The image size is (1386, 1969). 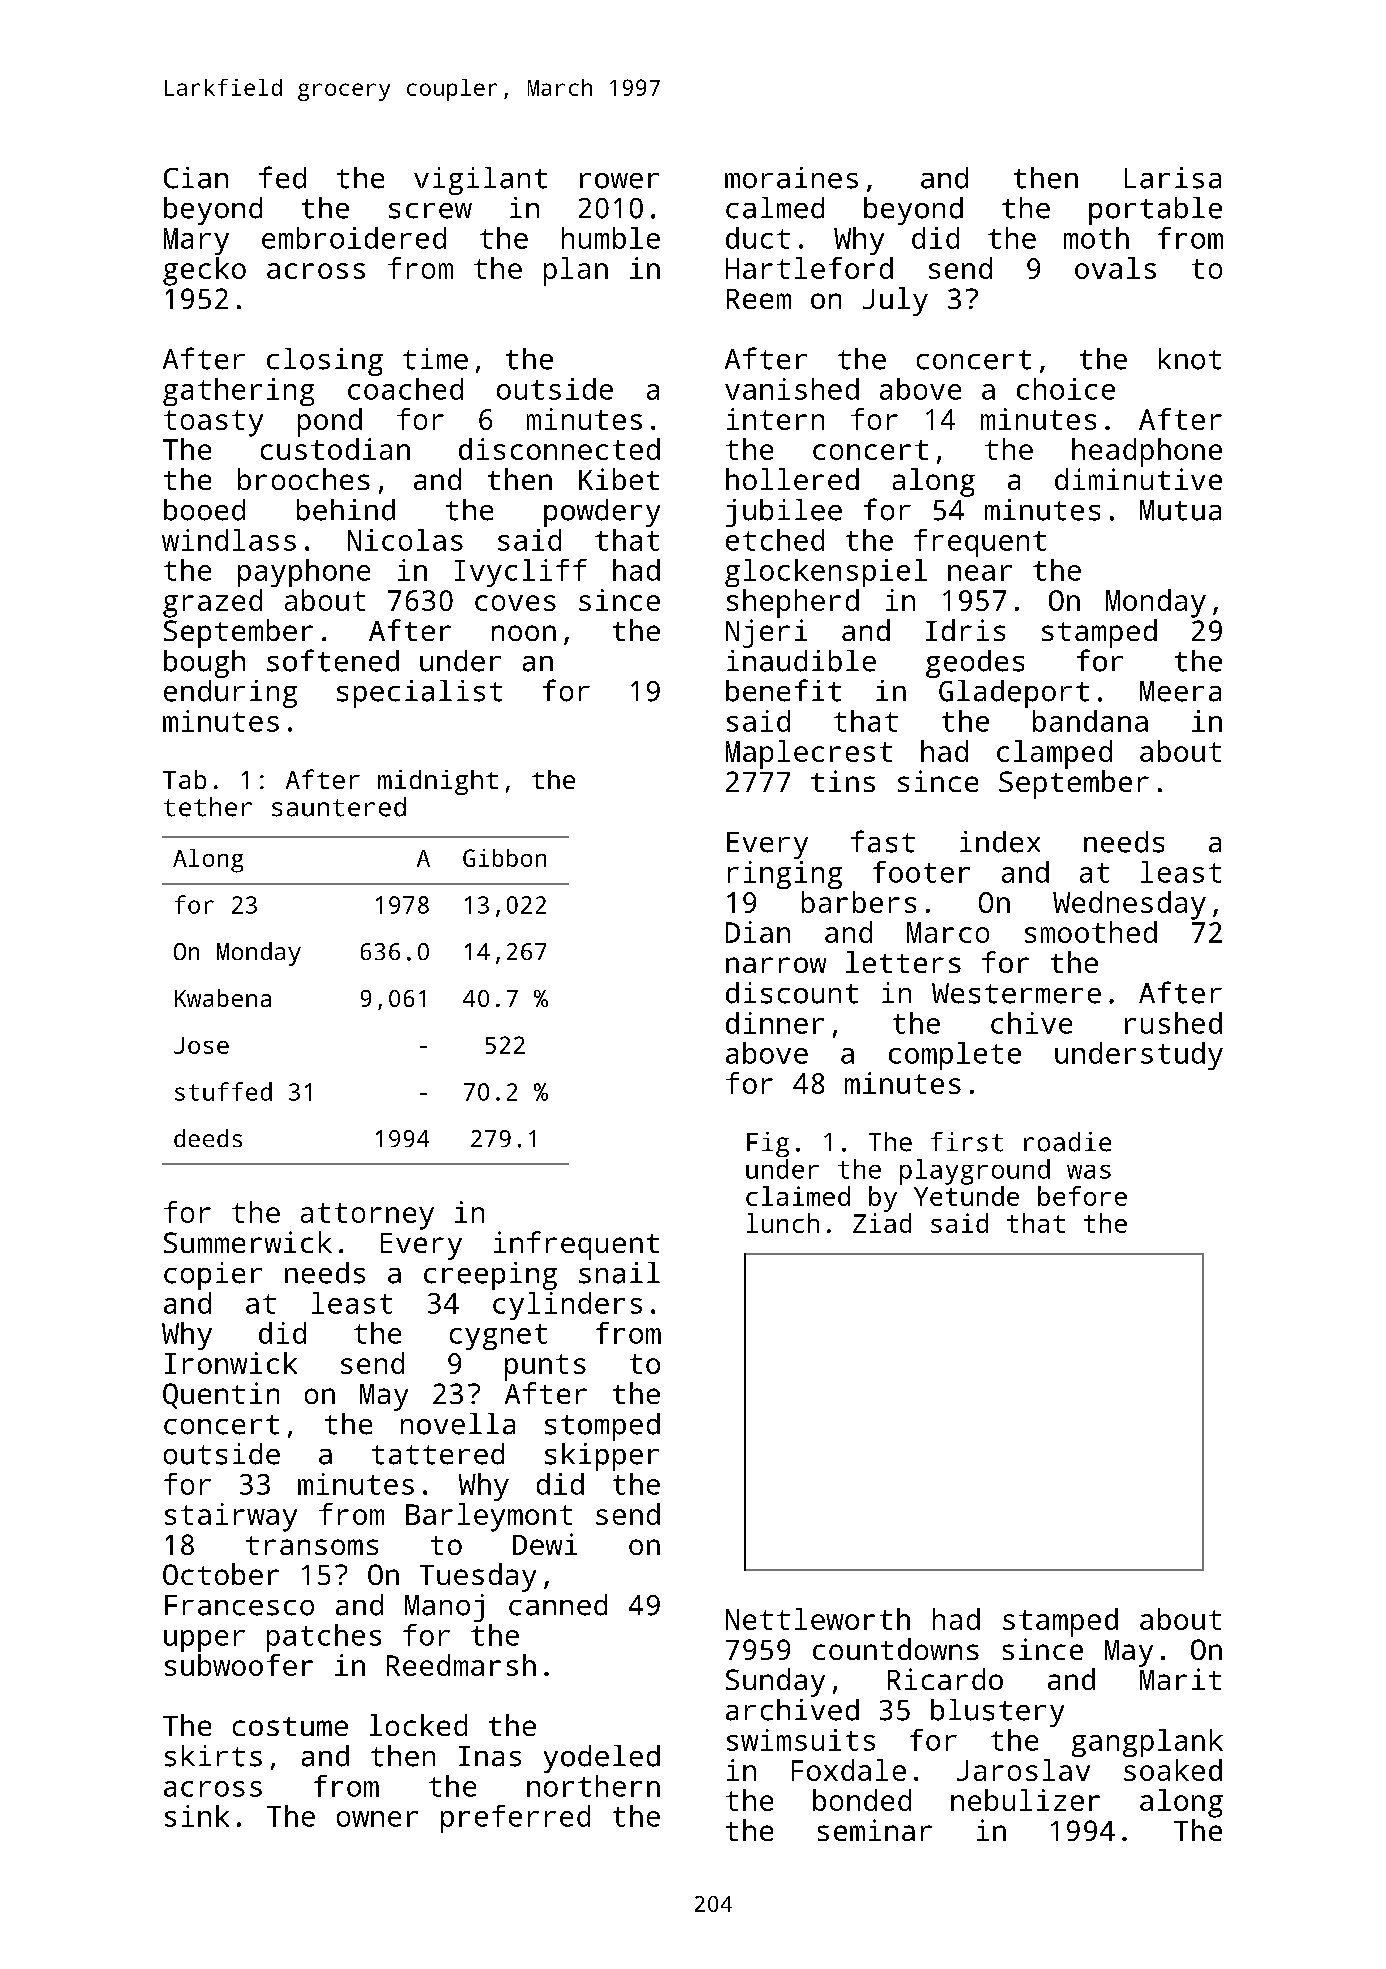 What do you see at coordinates (333, 660) in the screenshot?
I see `softened` at bounding box center [333, 660].
